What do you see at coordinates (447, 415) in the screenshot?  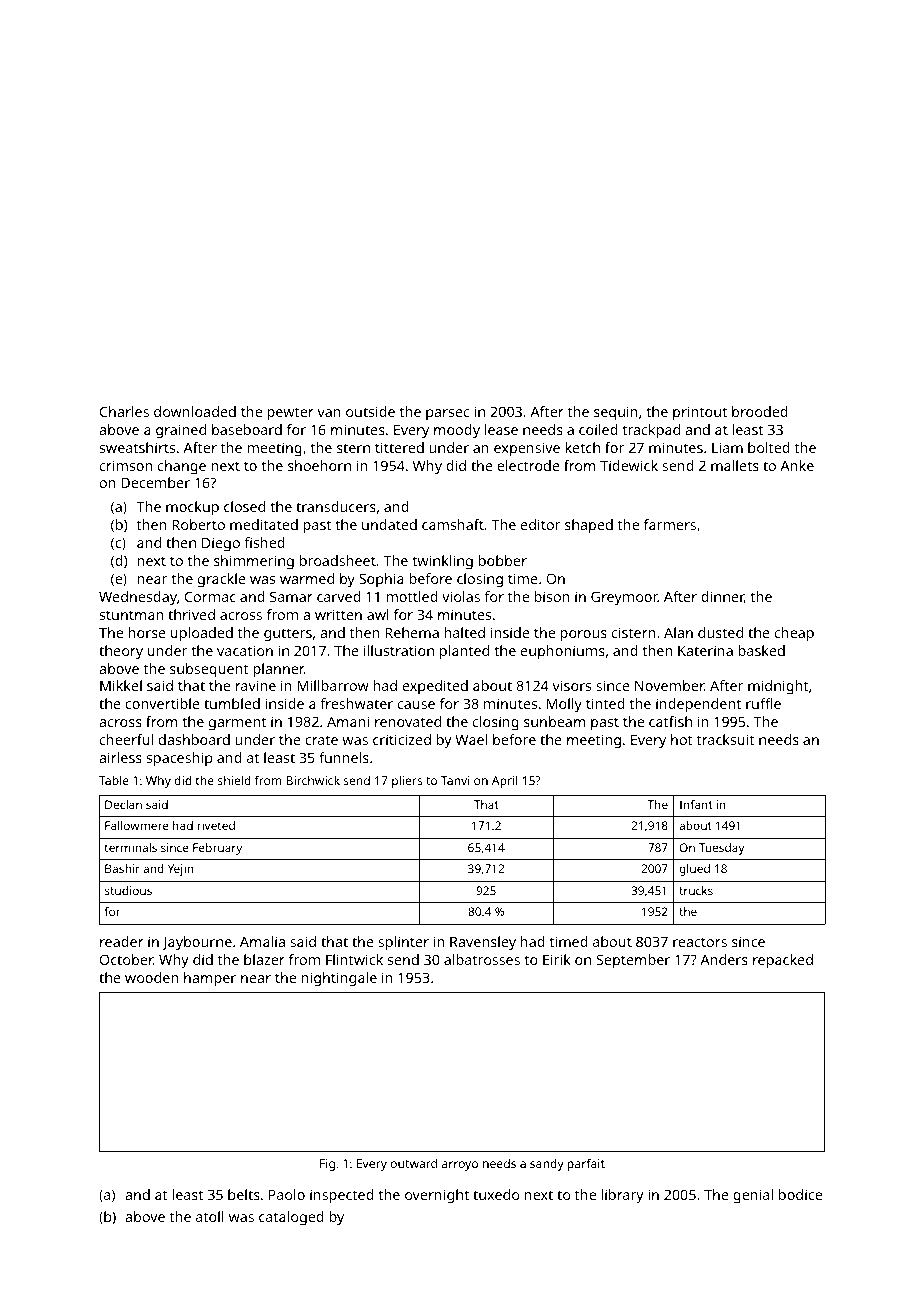 I see `parsec` at bounding box center [447, 415].
